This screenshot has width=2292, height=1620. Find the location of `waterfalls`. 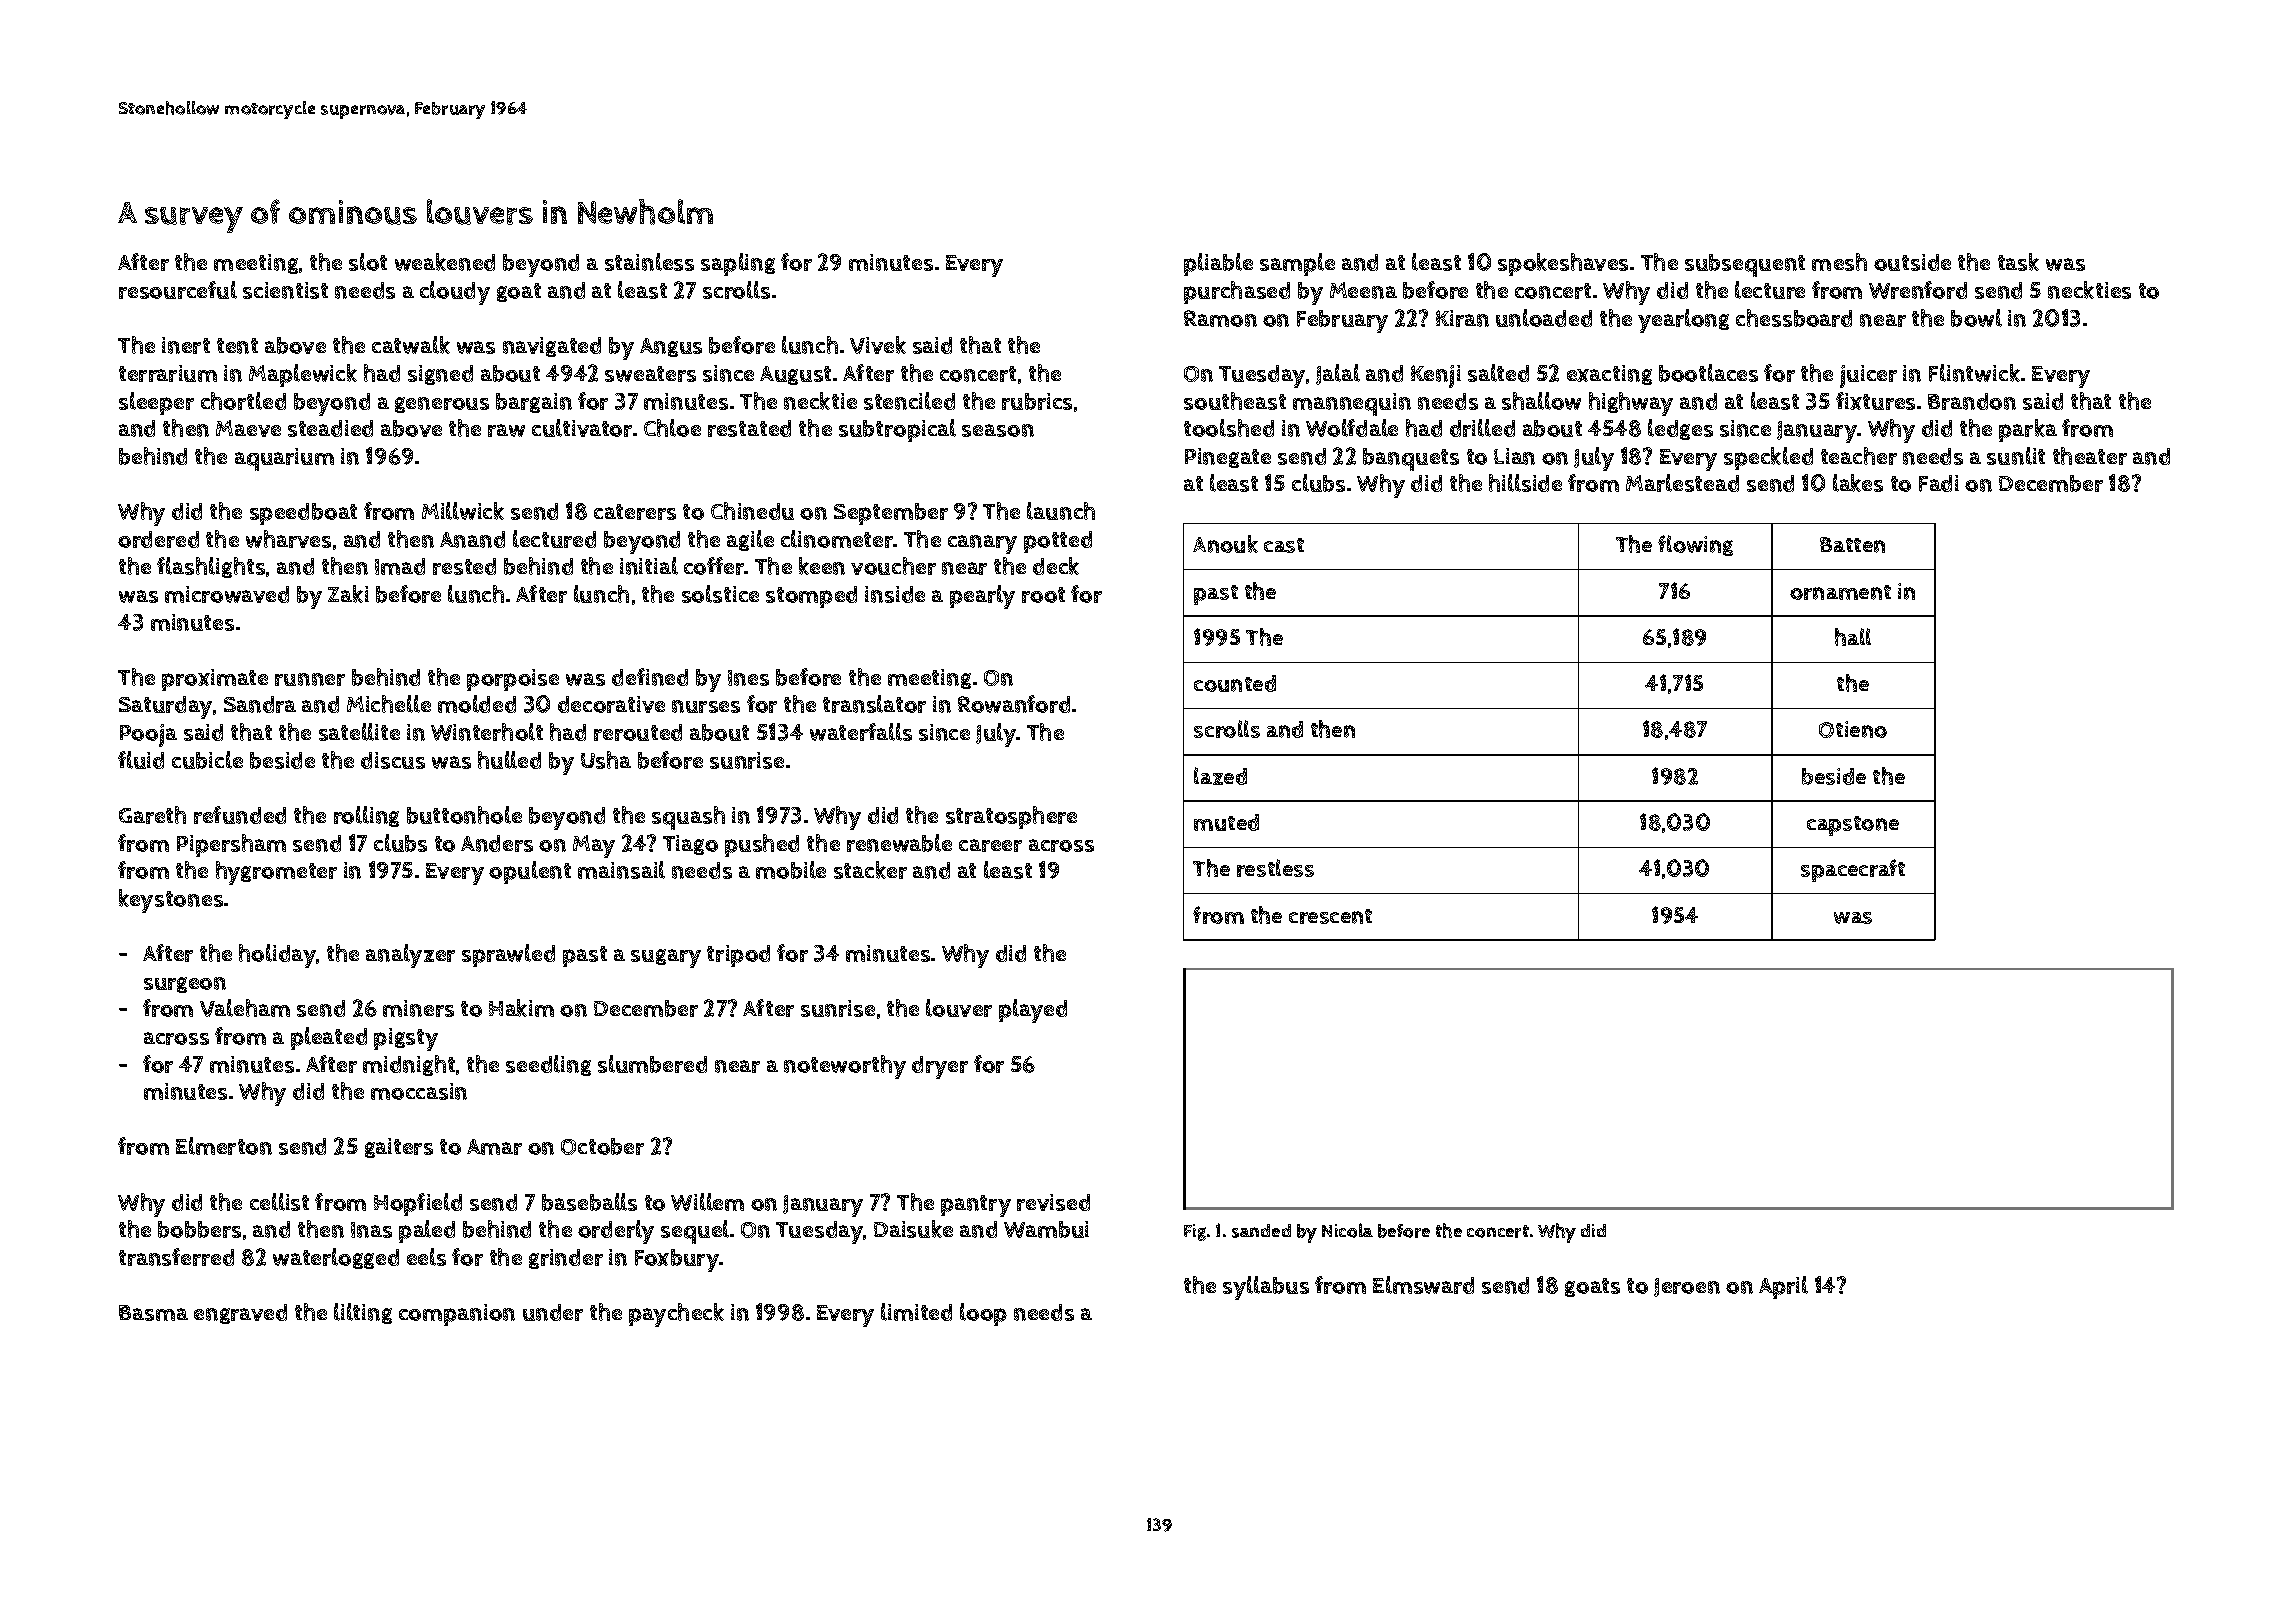

waterfalls is located at coordinates (861, 732).
